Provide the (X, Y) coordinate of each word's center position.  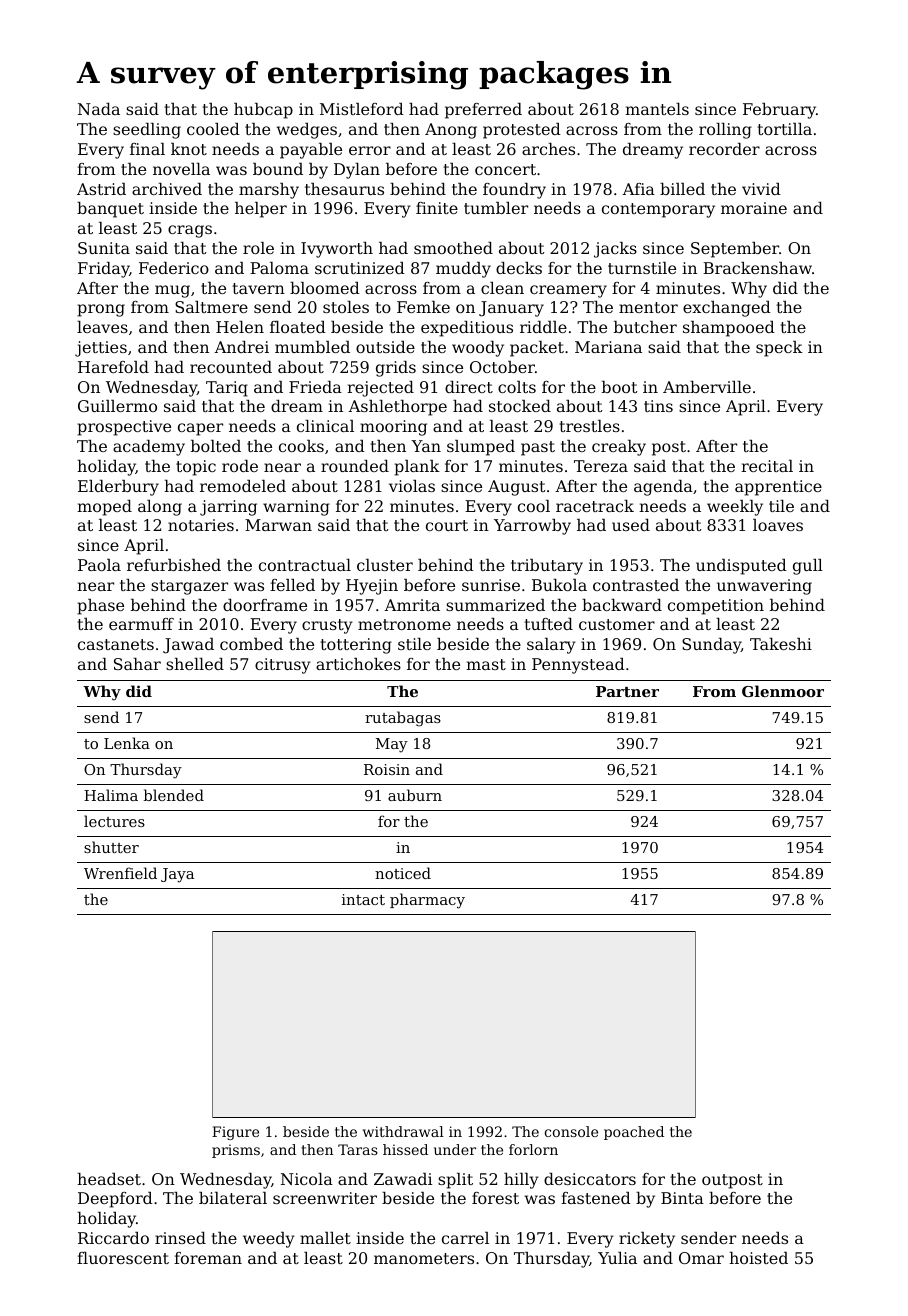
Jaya (177, 875)
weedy (269, 1240)
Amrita (412, 605)
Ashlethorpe (397, 408)
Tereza (601, 466)
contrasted (636, 585)
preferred (483, 111)
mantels (657, 109)
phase (100, 607)
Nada (99, 109)
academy (149, 448)
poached (634, 1133)
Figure (235, 1133)
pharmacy (427, 901)
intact (363, 899)
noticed (403, 873)
